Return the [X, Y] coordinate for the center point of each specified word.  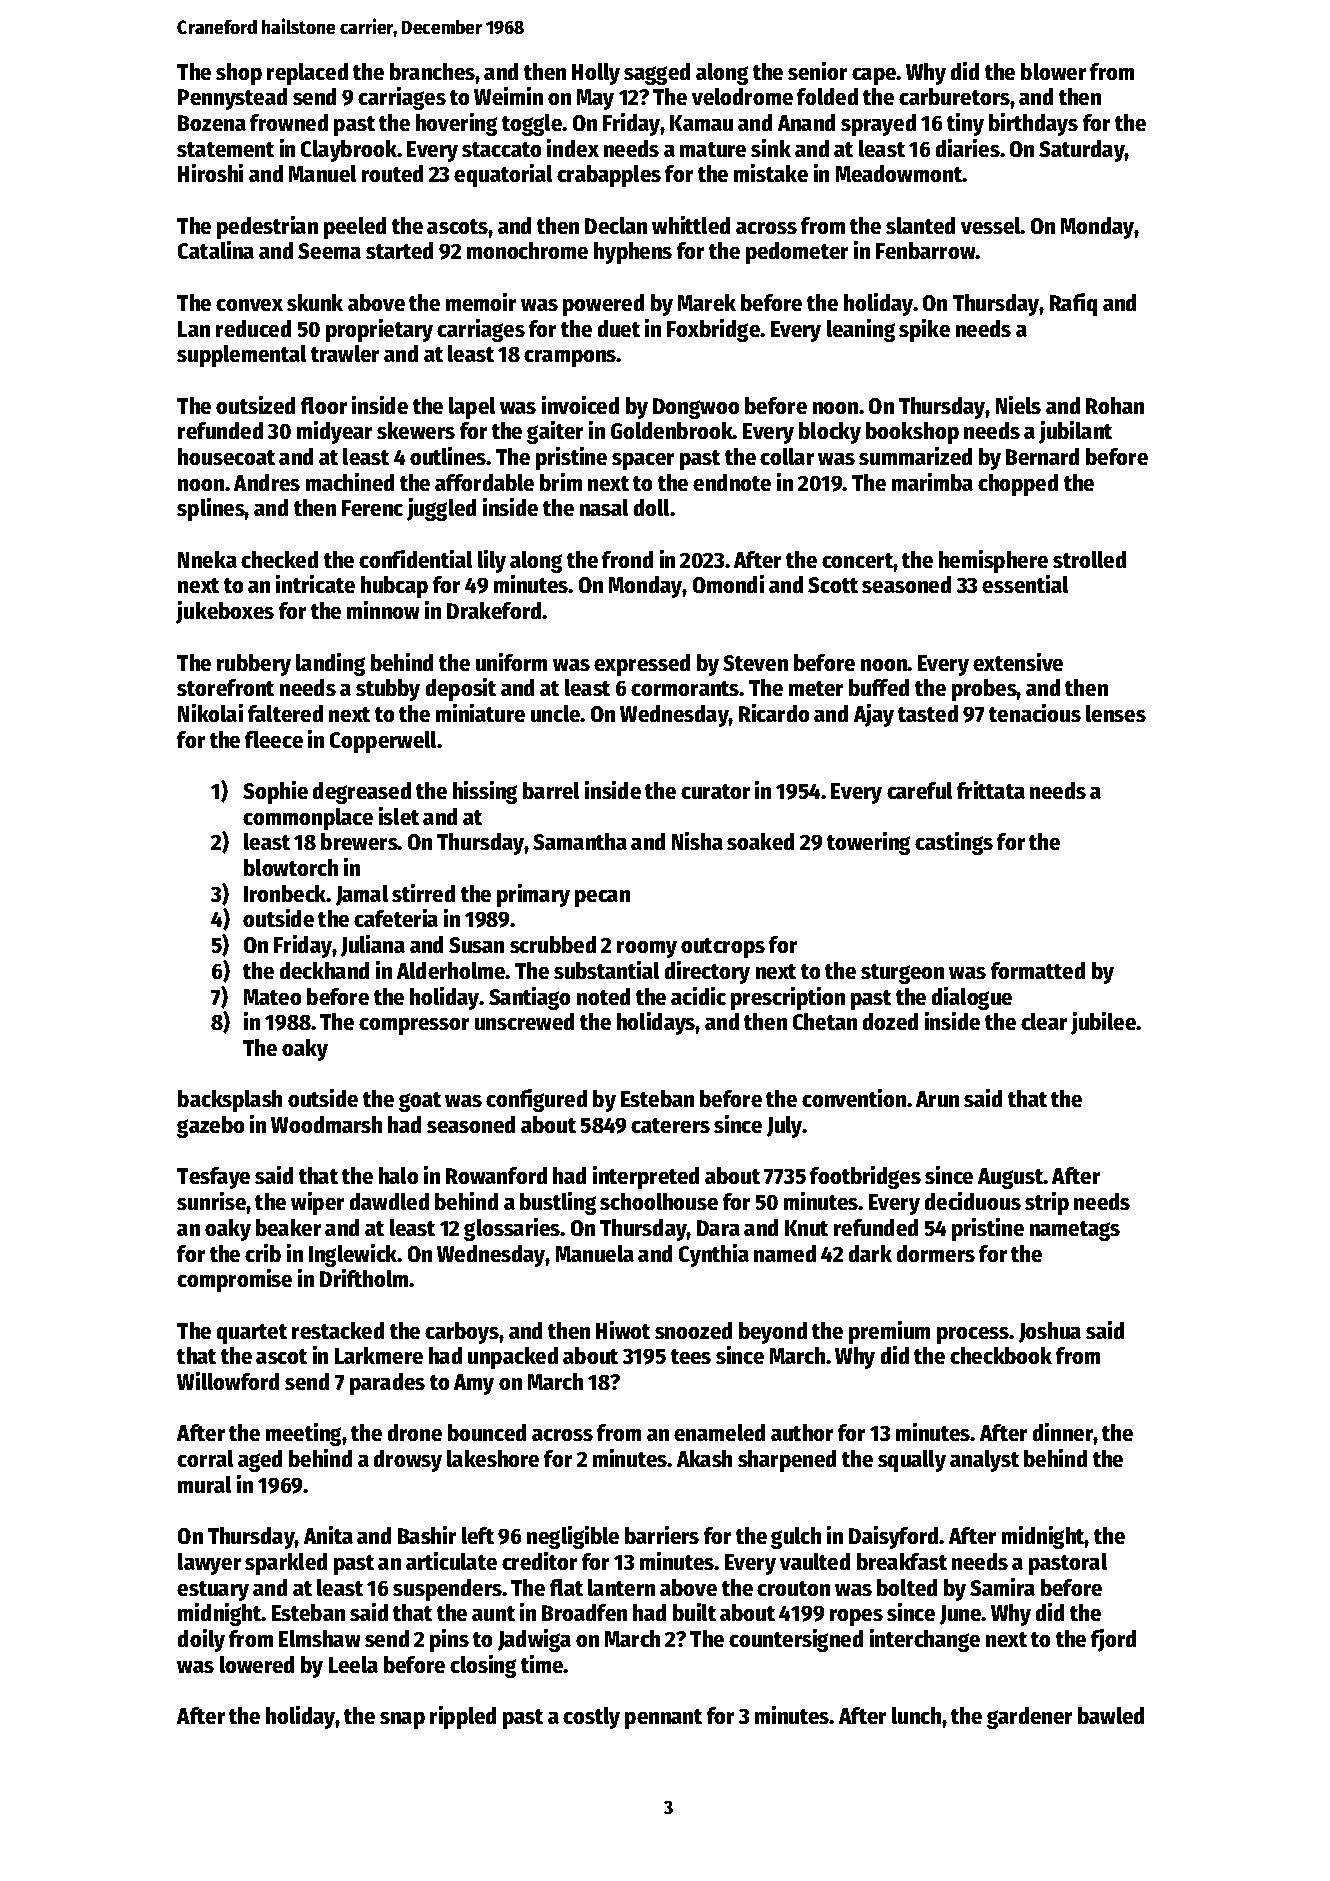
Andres [267, 482]
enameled [719, 1432]
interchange [925, 1640]
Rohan [1115, 405]
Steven [755, 663]
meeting [303, 1434]
